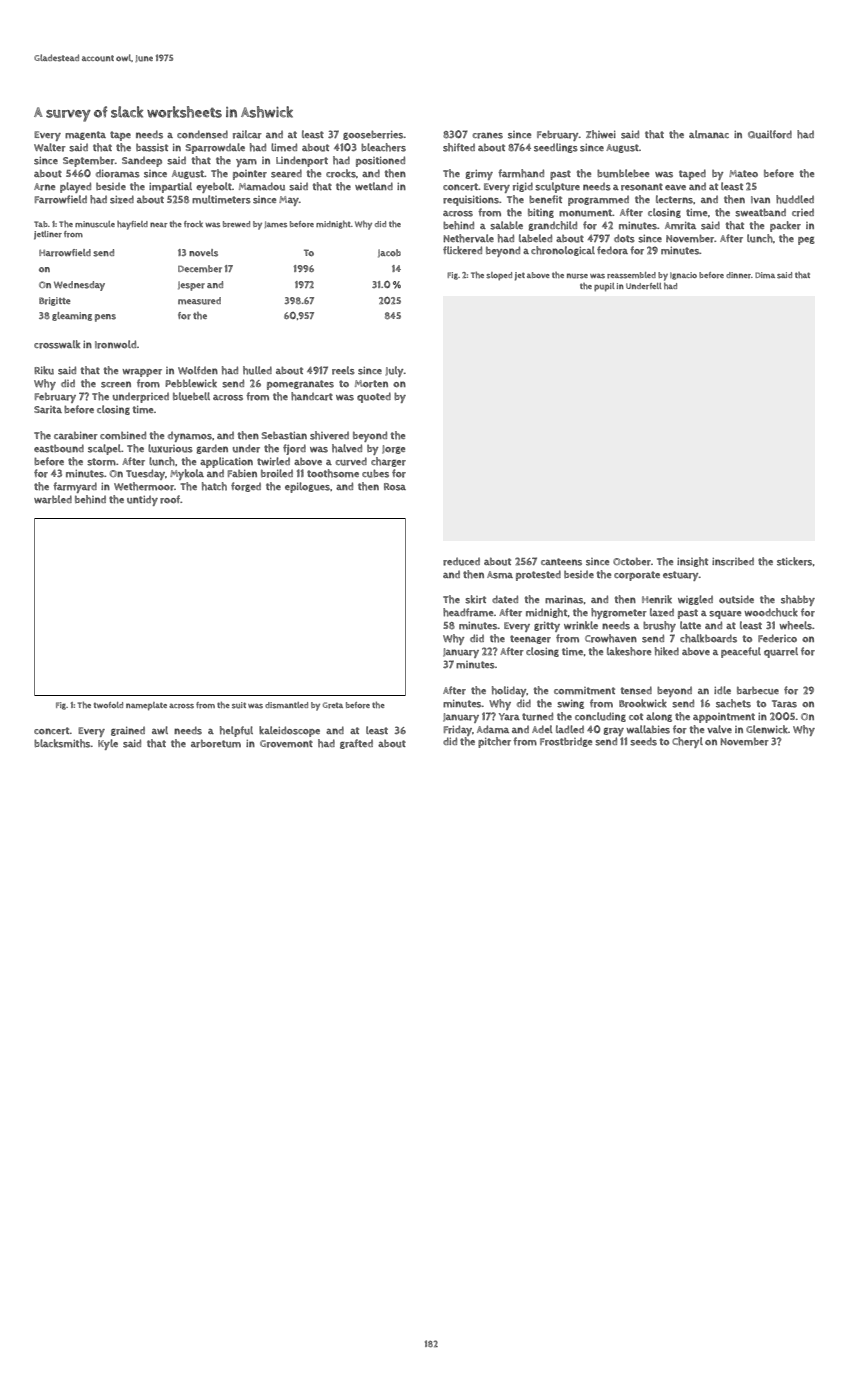  Describe the element at coordinates (187, 474) in the screenshot. I see `Mykola` at that location.
